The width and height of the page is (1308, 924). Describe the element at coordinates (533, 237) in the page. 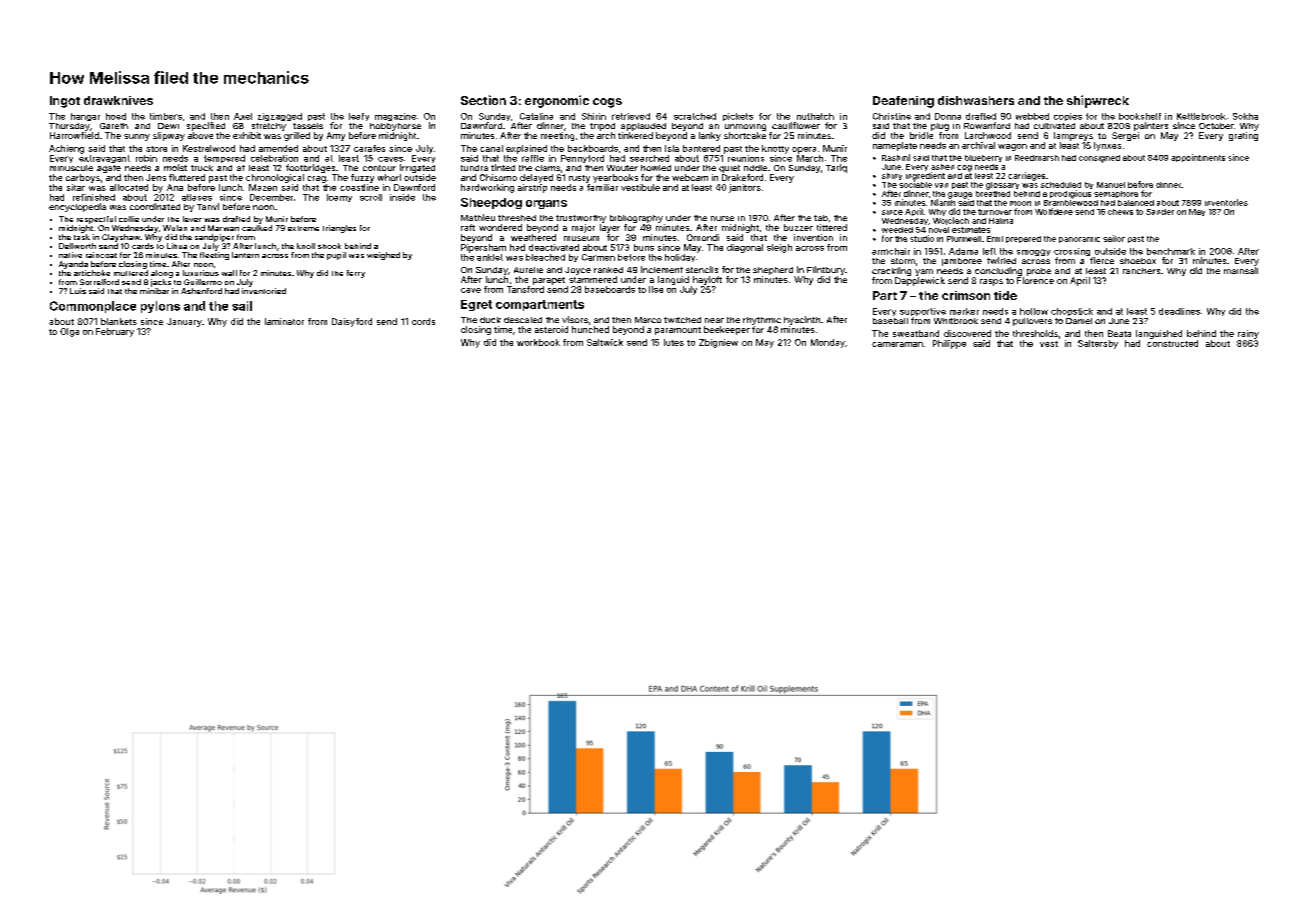

I see `weathered` at that location.
